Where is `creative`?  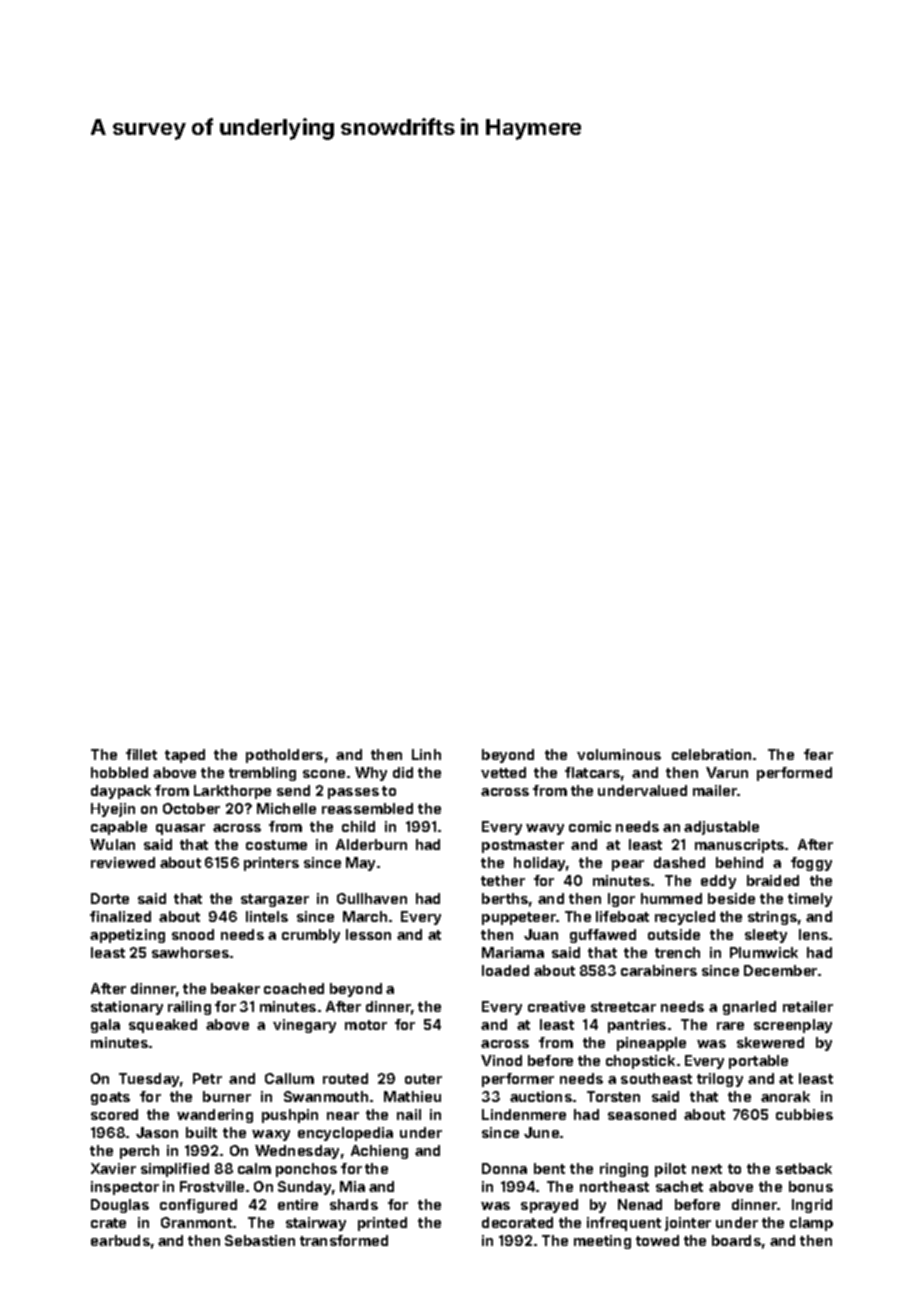 creative is located at coordinates (556, 1006).
